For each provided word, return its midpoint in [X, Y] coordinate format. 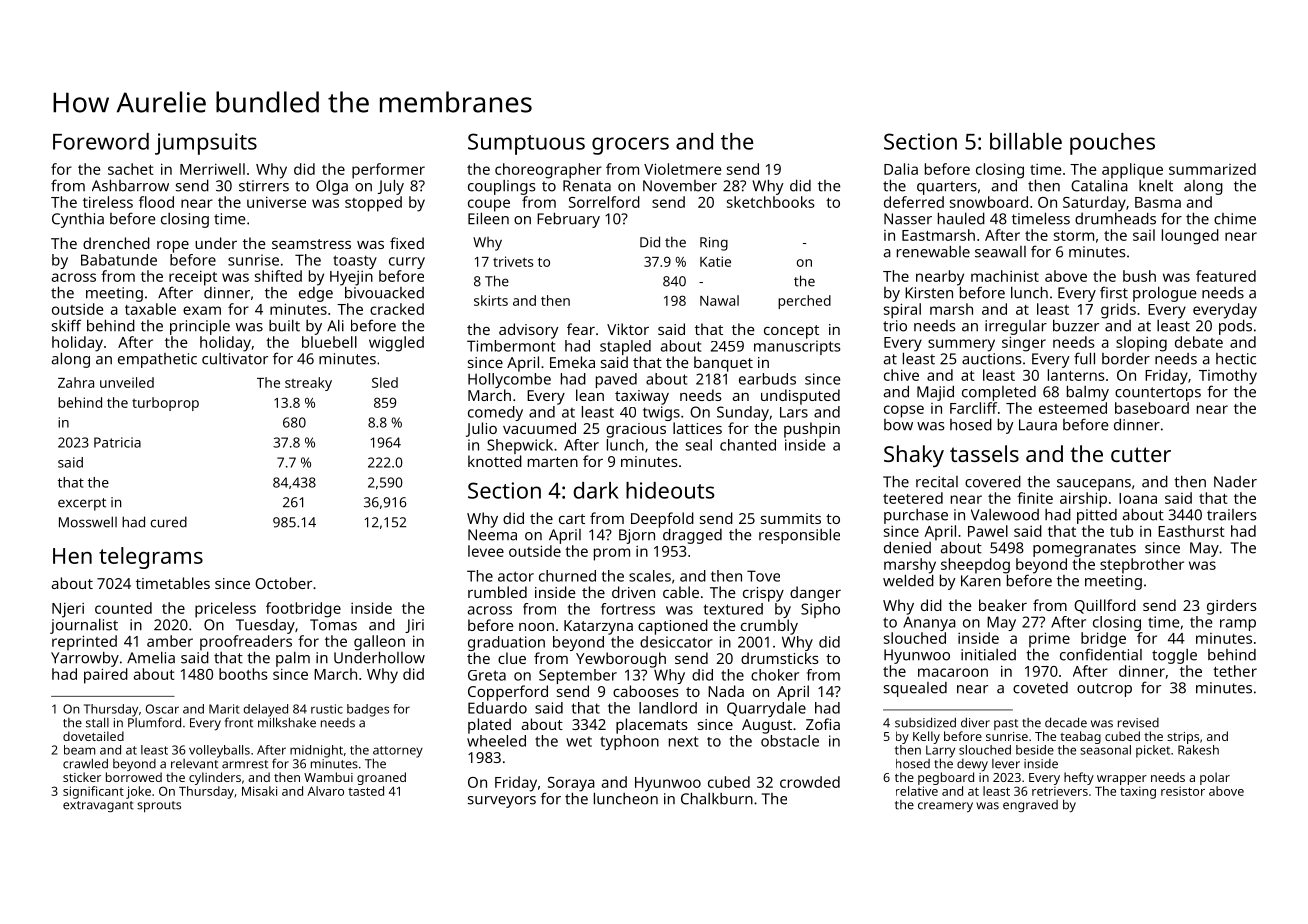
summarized [1212, 169]
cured [169, 522]
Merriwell [212, 169]
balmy [1088, 393]
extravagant [98, 806]
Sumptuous [526, 144]
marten [553, 462]
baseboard [1152, 408]
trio [895, 326]
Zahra [76, 382]
